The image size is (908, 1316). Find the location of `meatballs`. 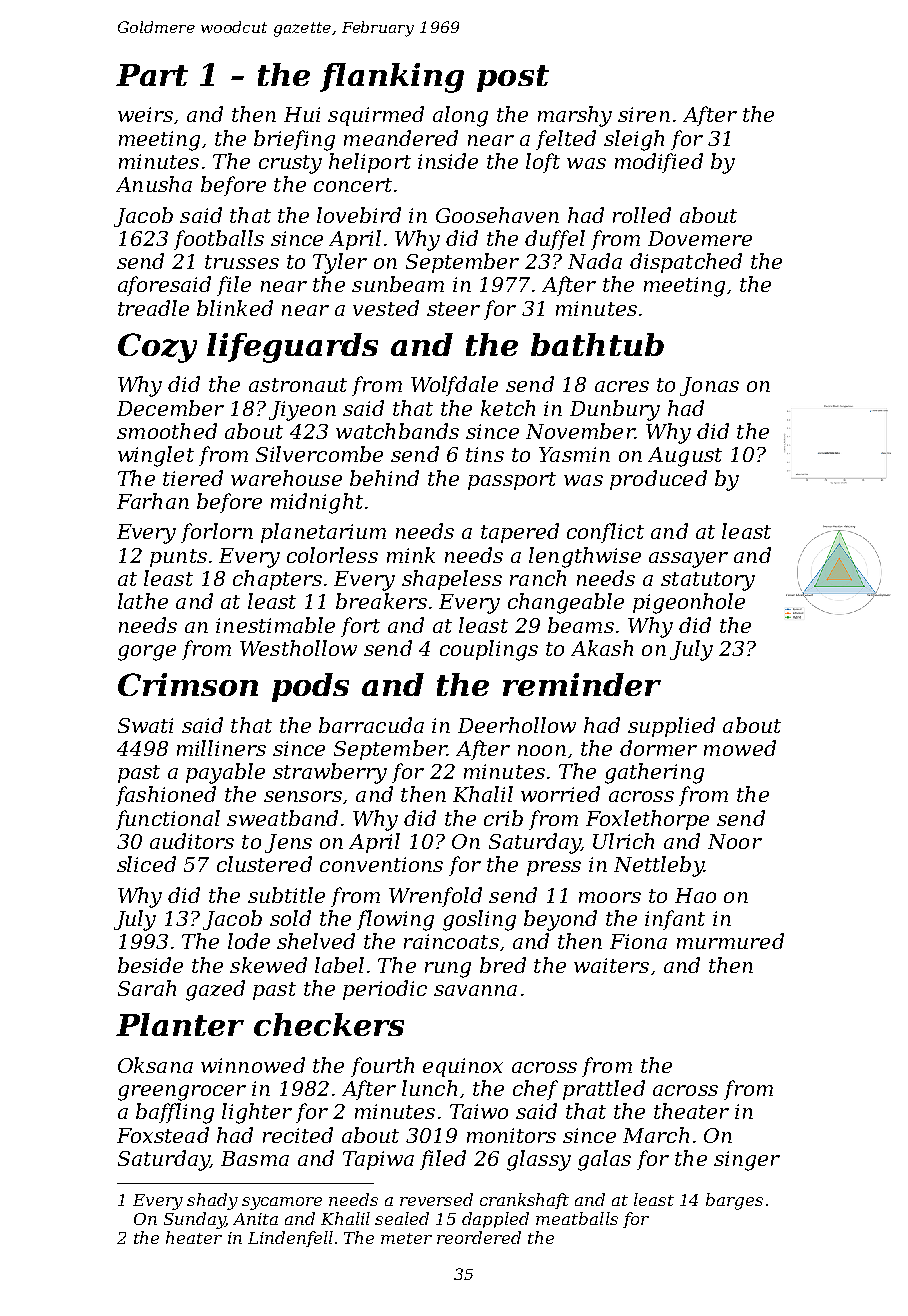

meatballs is located at coordinates (577, 1218).
